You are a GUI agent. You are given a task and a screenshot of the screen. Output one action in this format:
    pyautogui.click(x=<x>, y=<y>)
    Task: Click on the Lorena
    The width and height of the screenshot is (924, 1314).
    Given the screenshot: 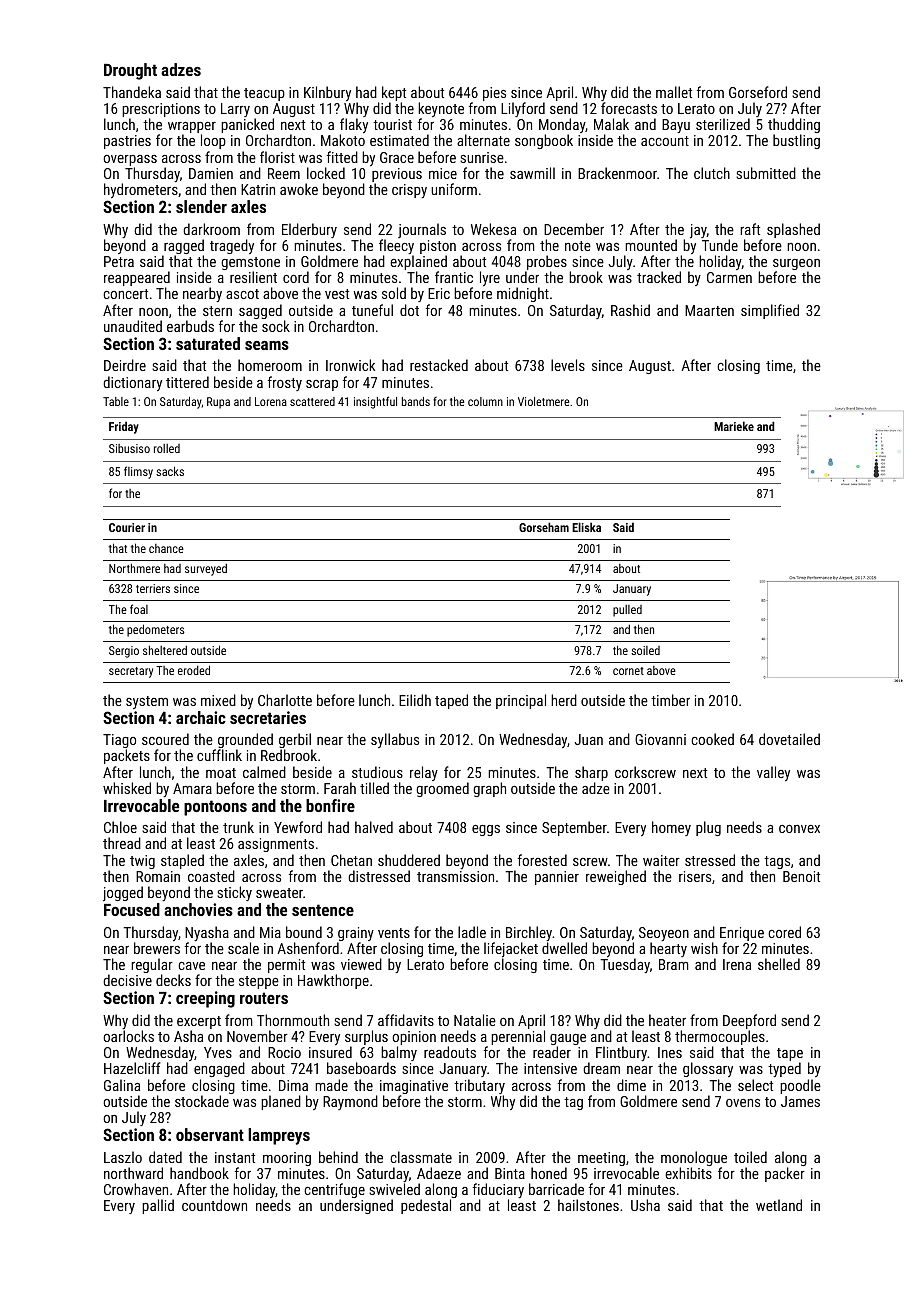 What is the action you would take?
    pyautogui.click(x=271, y=401)
